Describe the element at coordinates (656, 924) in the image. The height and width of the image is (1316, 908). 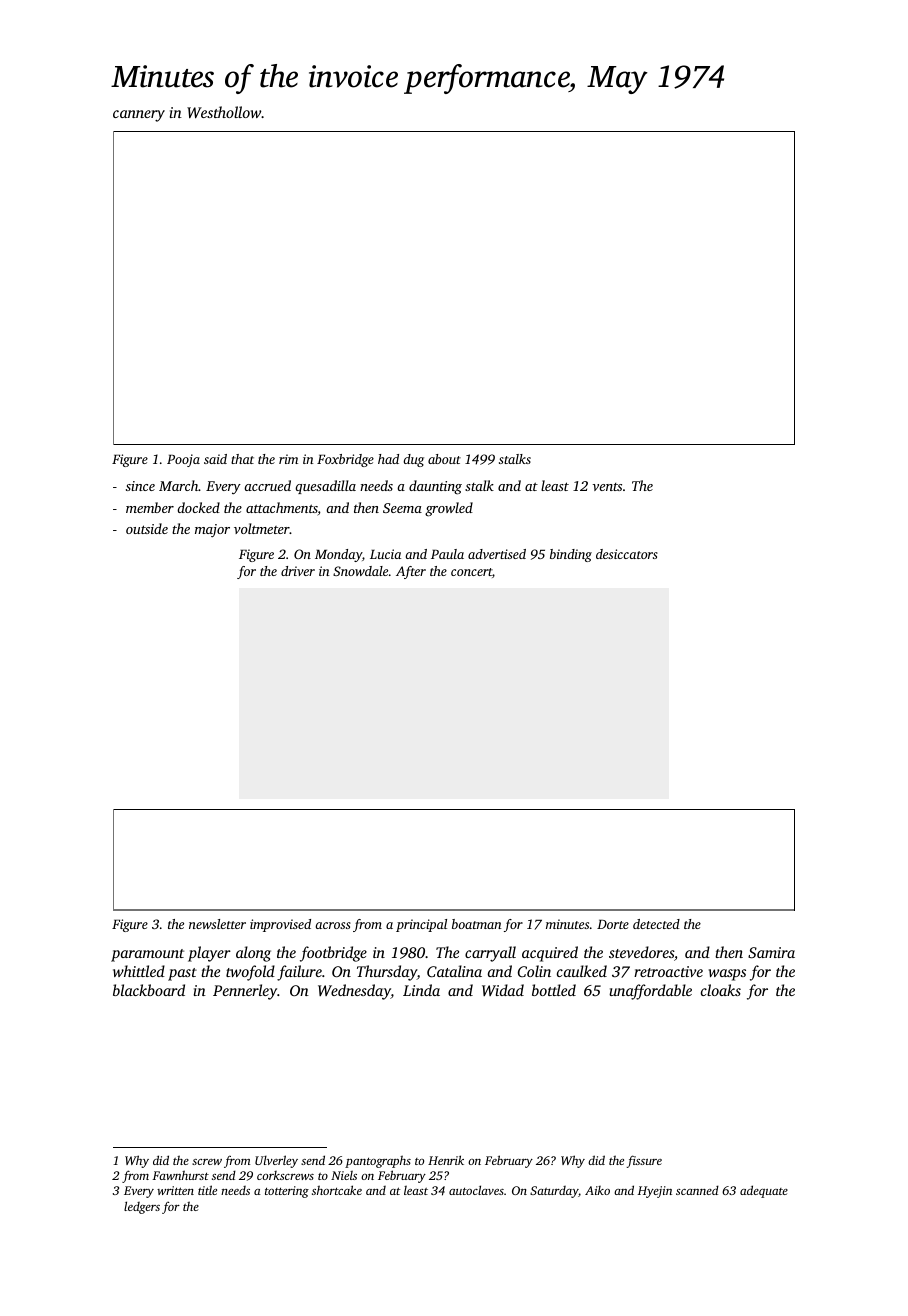
I see `detected` at that location.
